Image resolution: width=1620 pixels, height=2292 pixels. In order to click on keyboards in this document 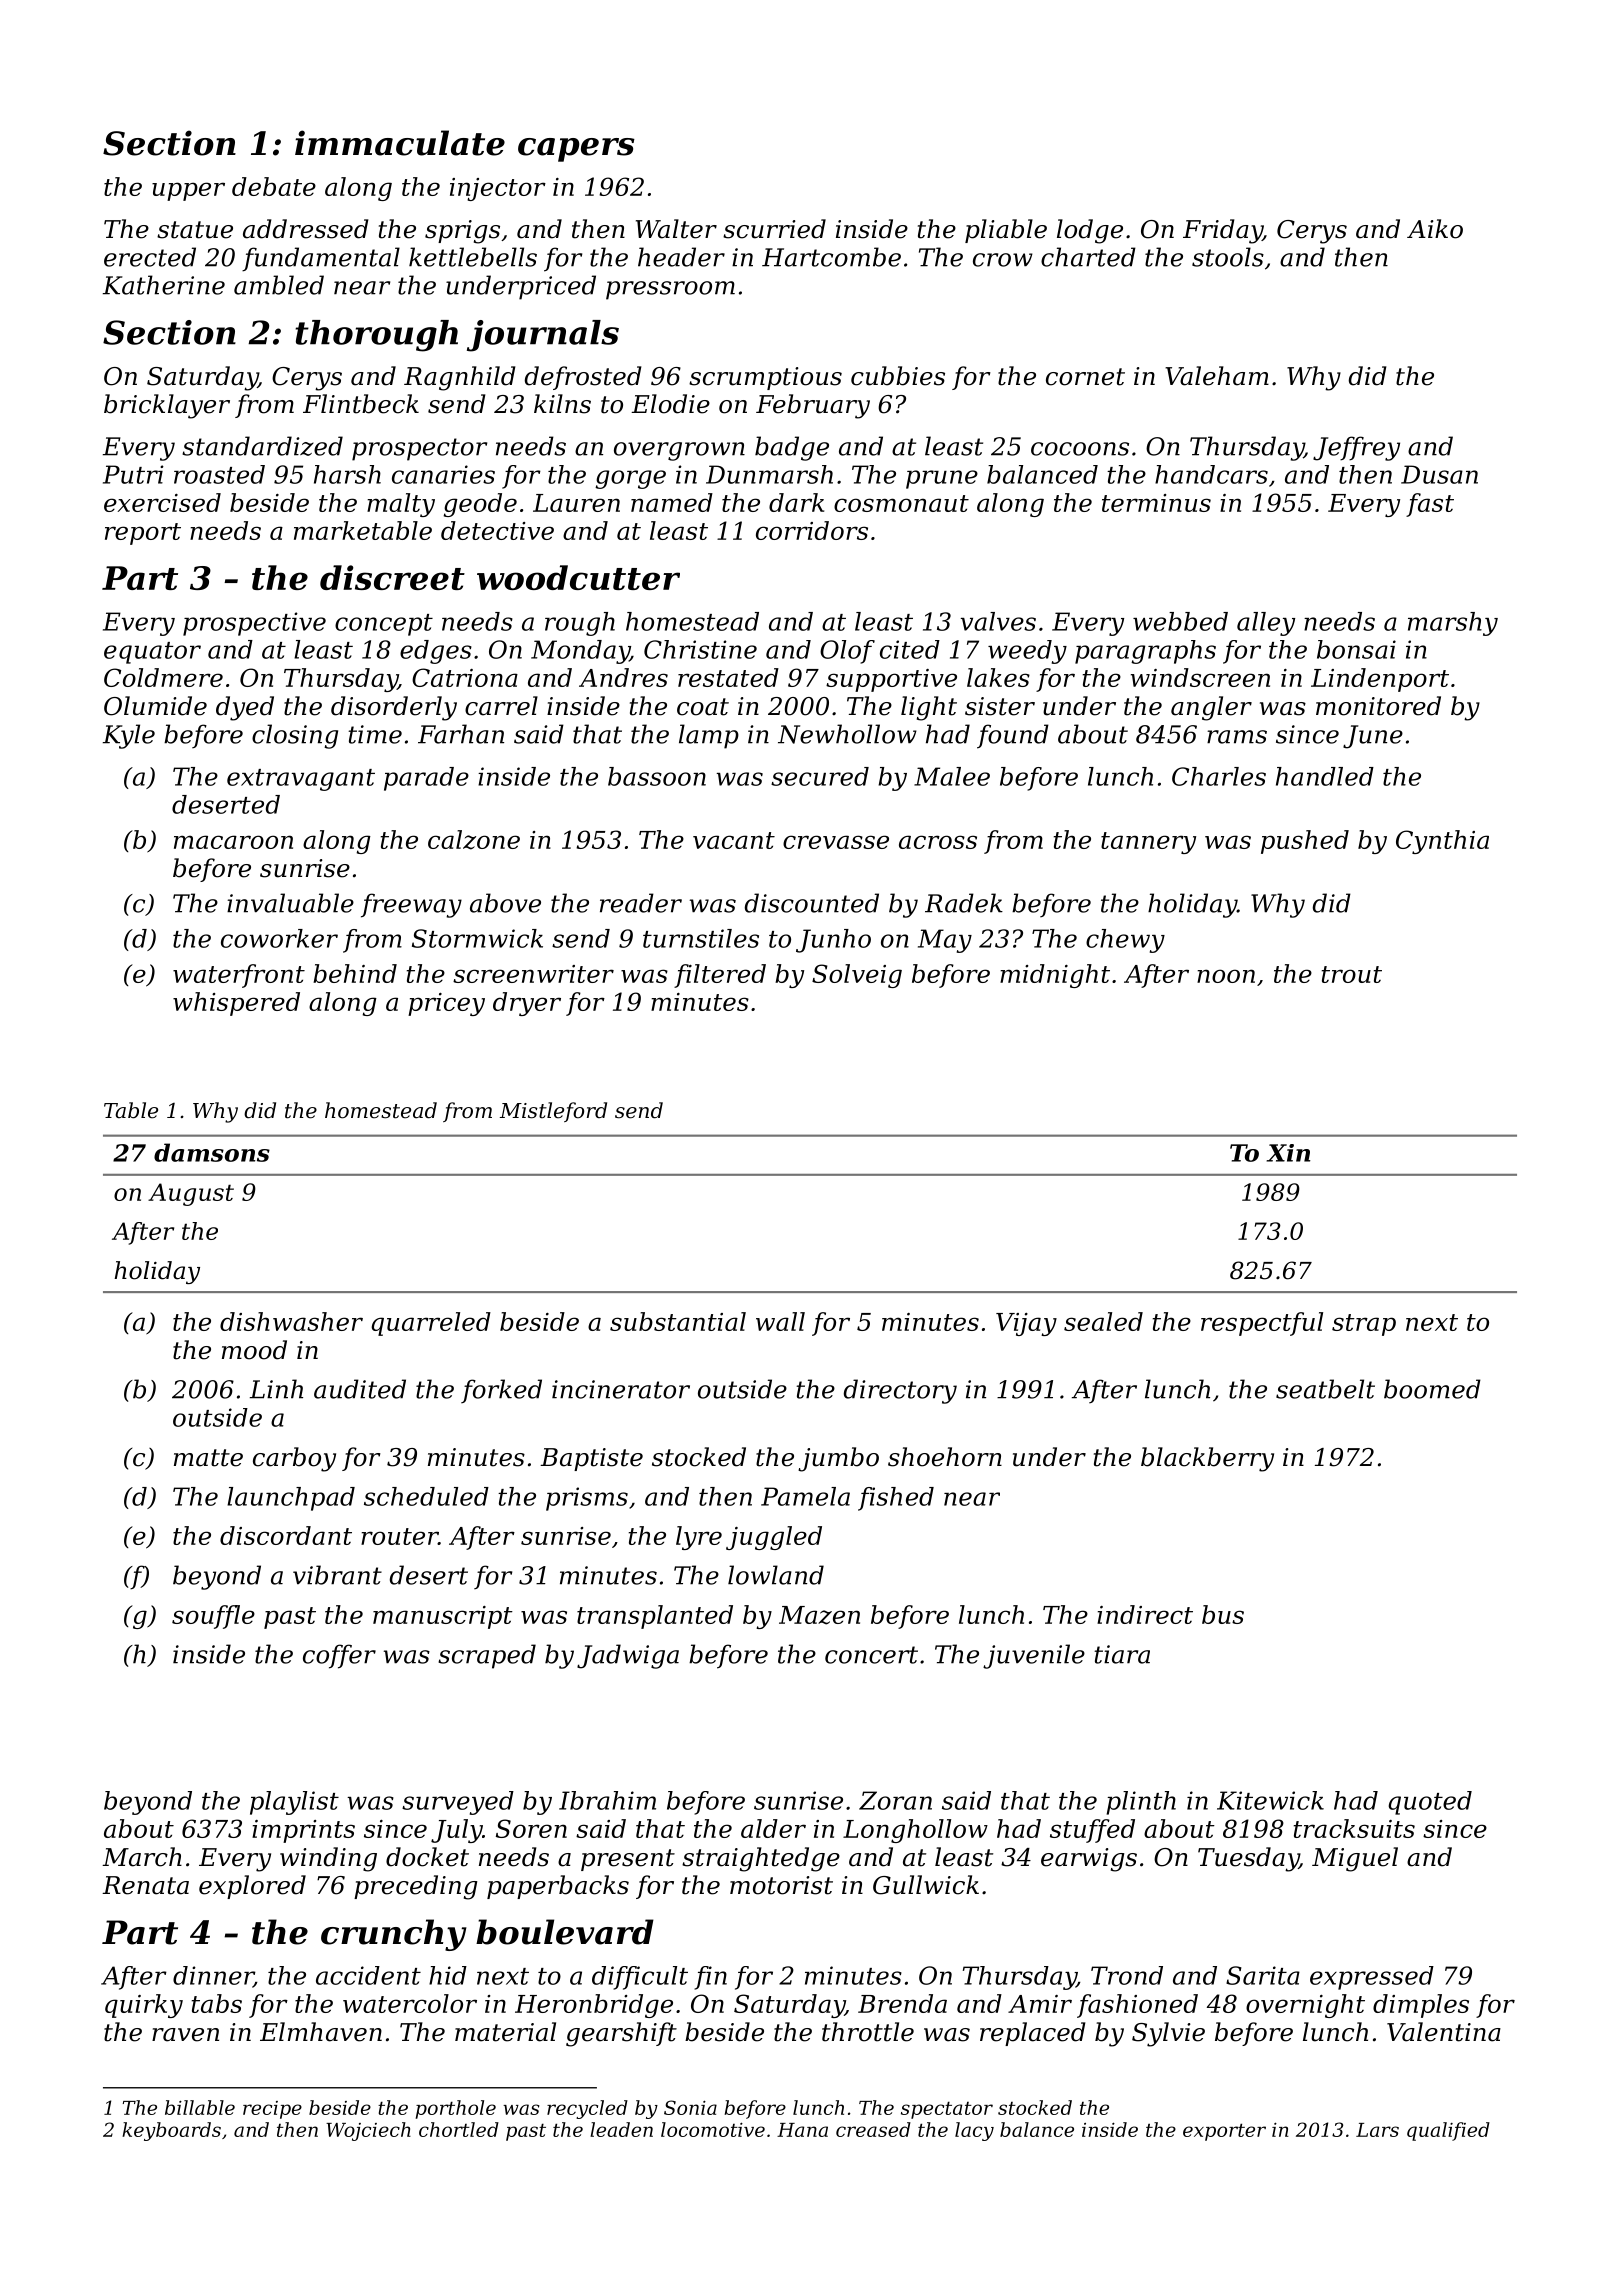, I will do `click(171, 2131)`.
